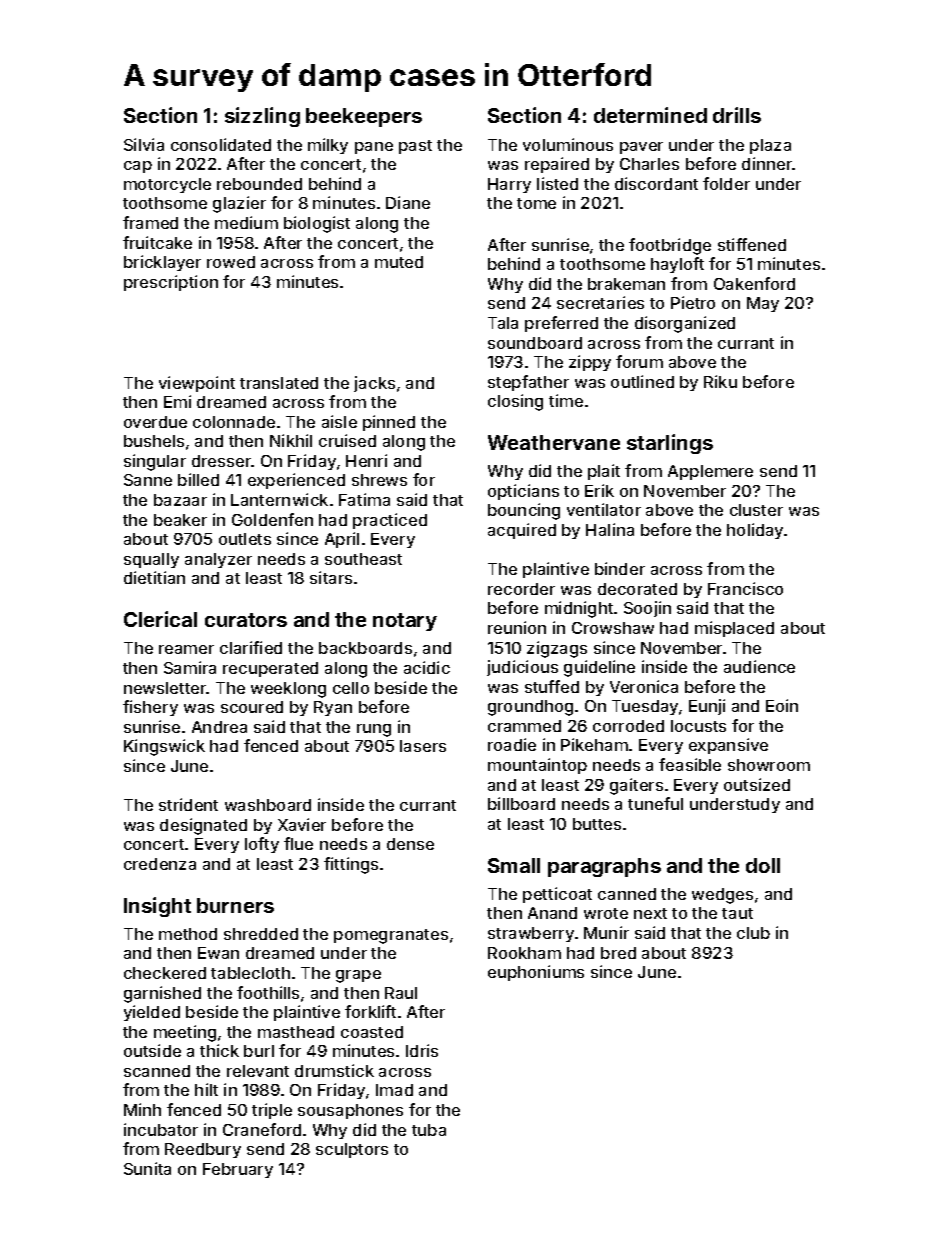 Image resolution: width=952 pixels, height=1233 pixels. I want to click on folder, so click(726, 183).
